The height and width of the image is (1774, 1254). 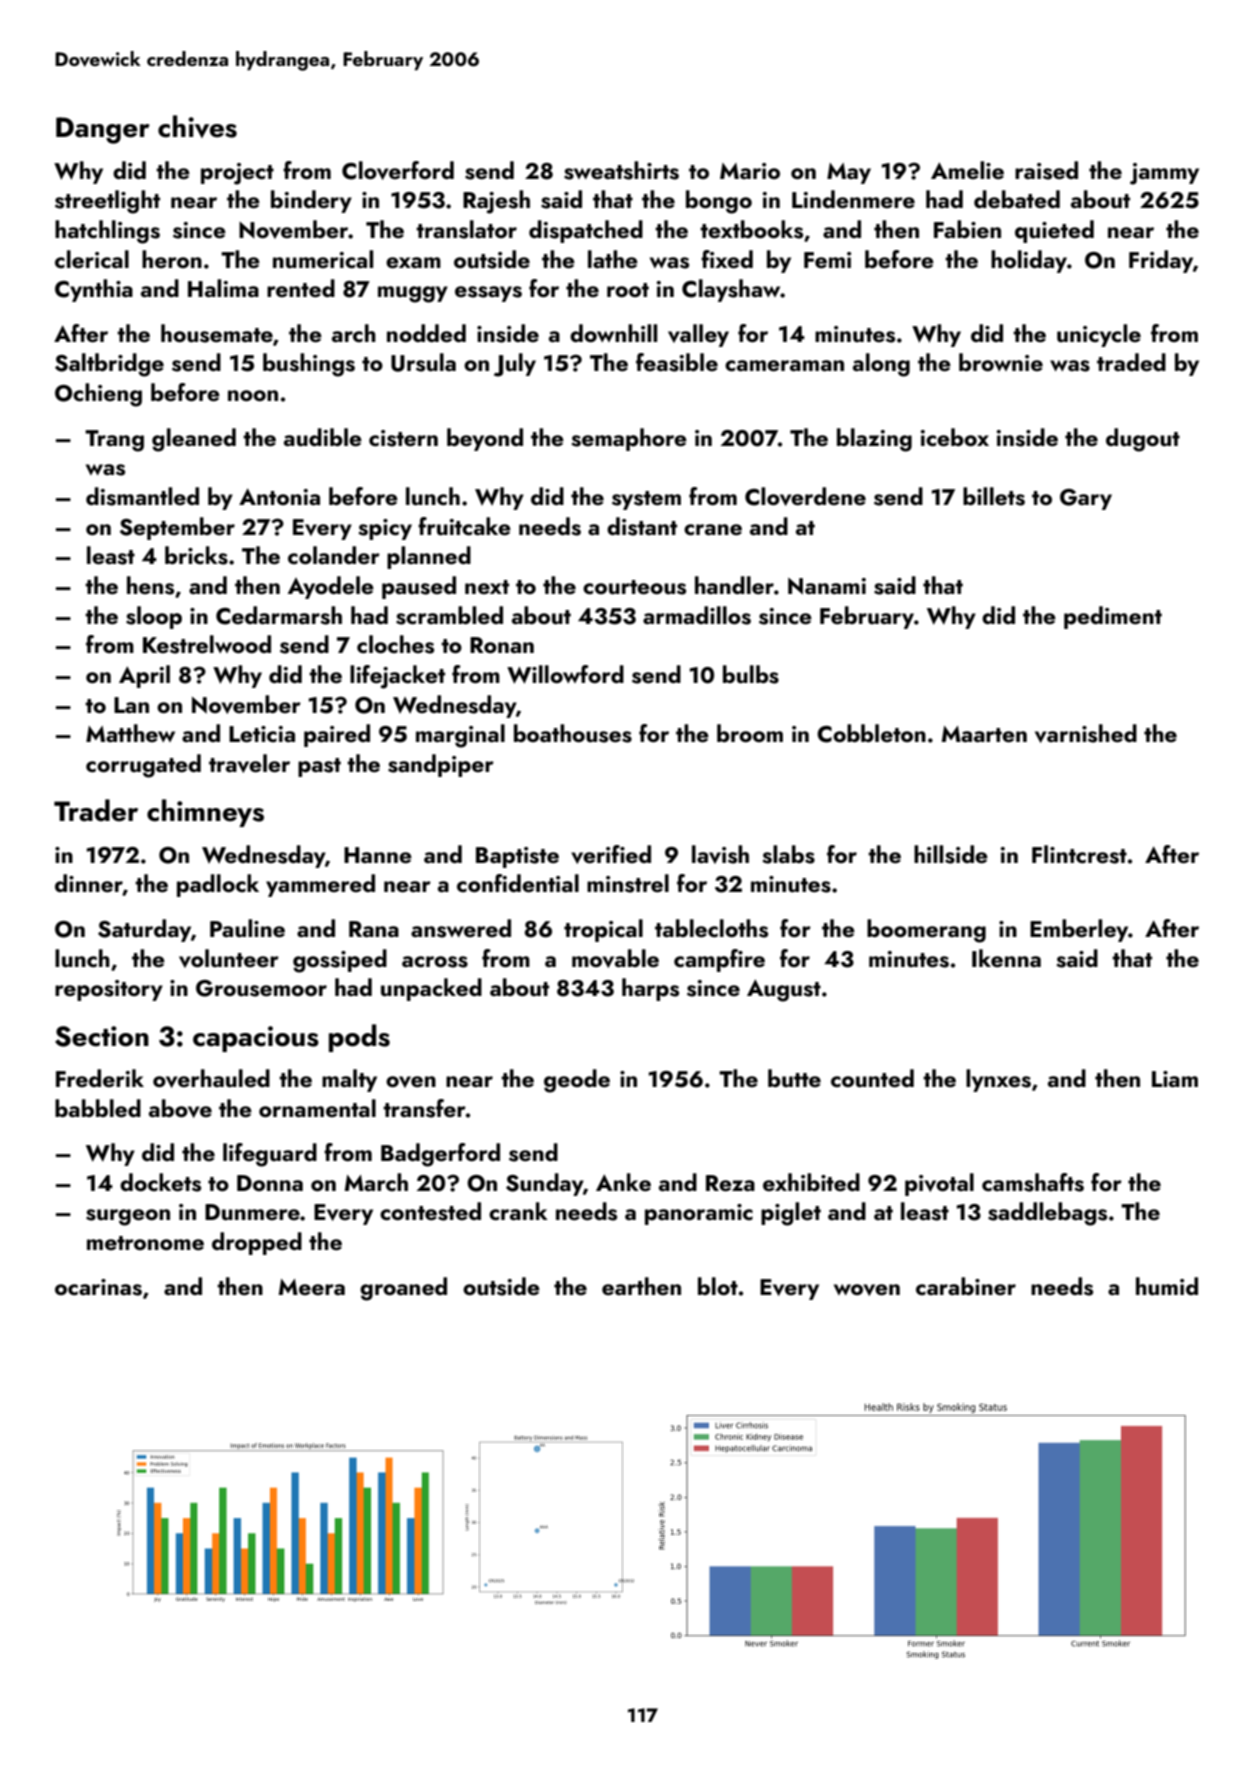 What do you see at coordinates (403, 1289) in the image?
I see `groaned` at bounding box center [403, 1289].
